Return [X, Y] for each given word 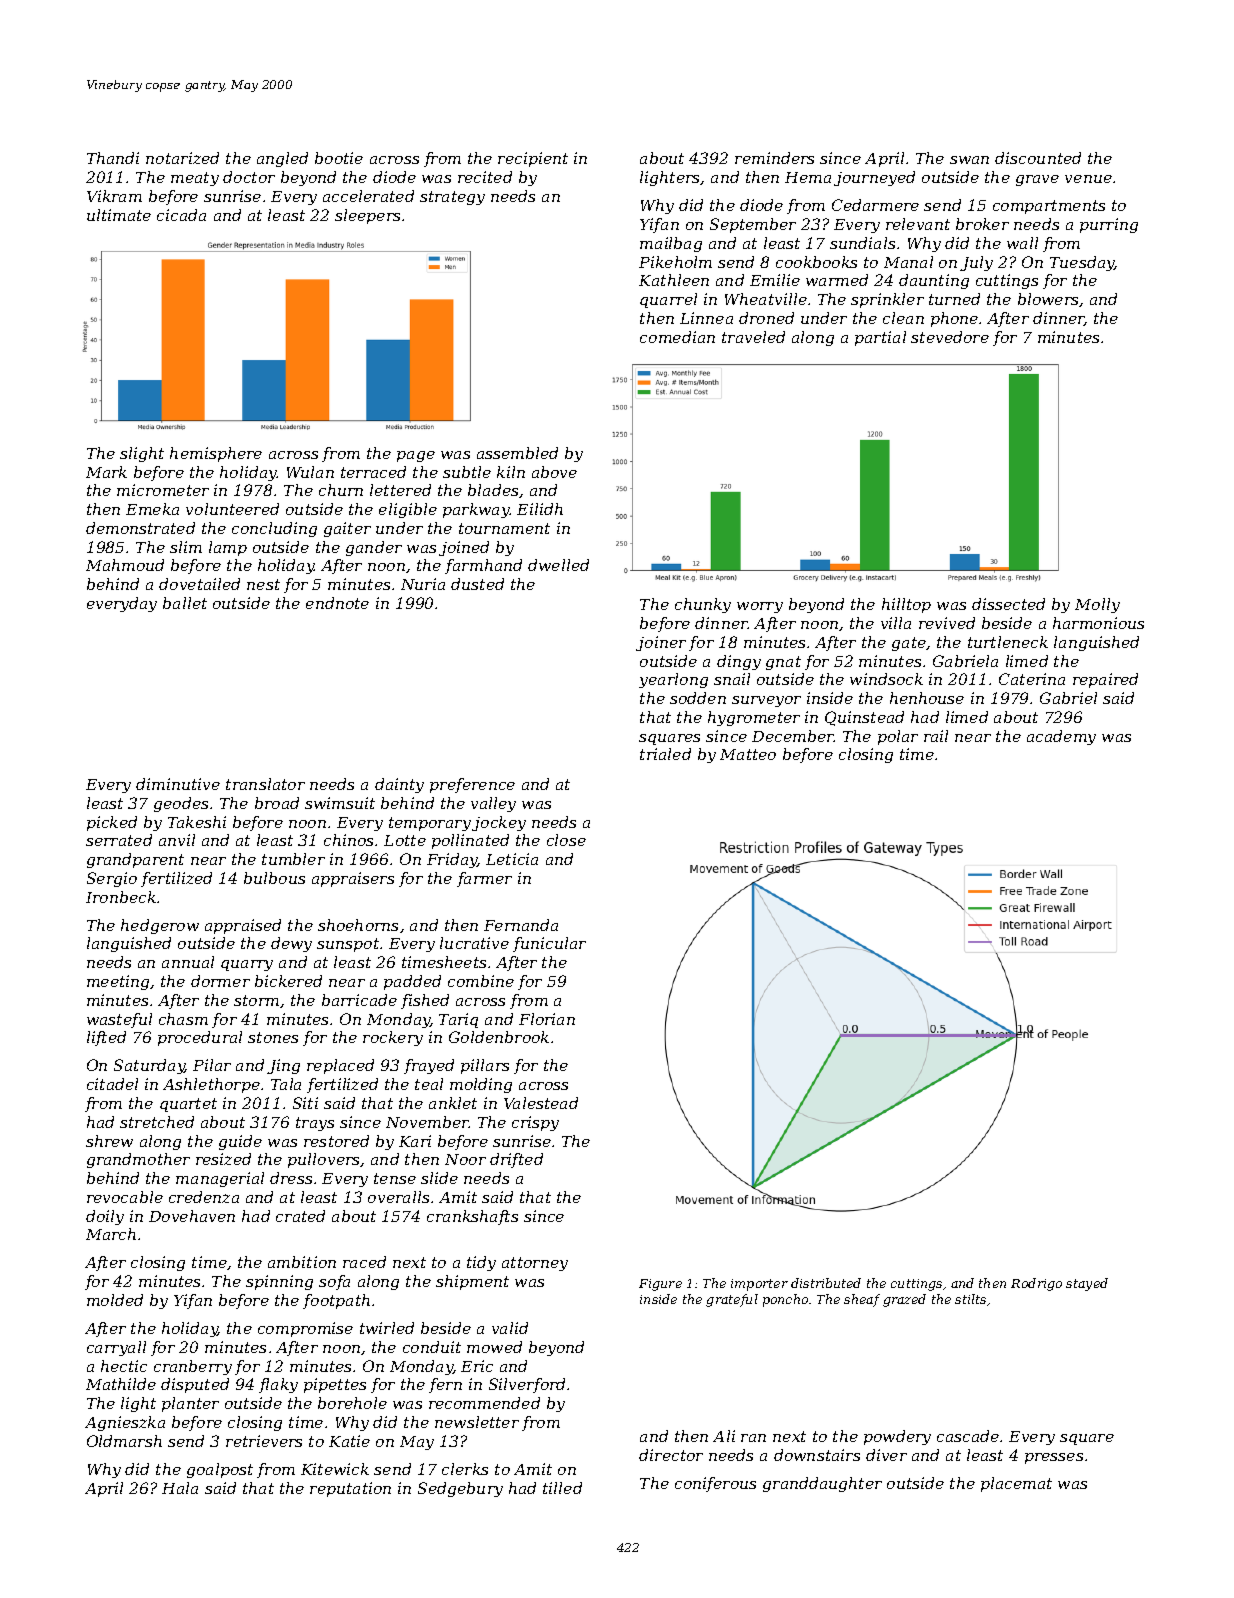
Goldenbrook [499, 1037]
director [671, 1455]
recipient [533, 159]
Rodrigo [1036, 1284]
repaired [1105, 680]
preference [472, 785]
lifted [106, 1038]
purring [1109, 225]
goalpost [220, 1470]
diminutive [178, 784]
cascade [968, 1436]
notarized [182, 158]
